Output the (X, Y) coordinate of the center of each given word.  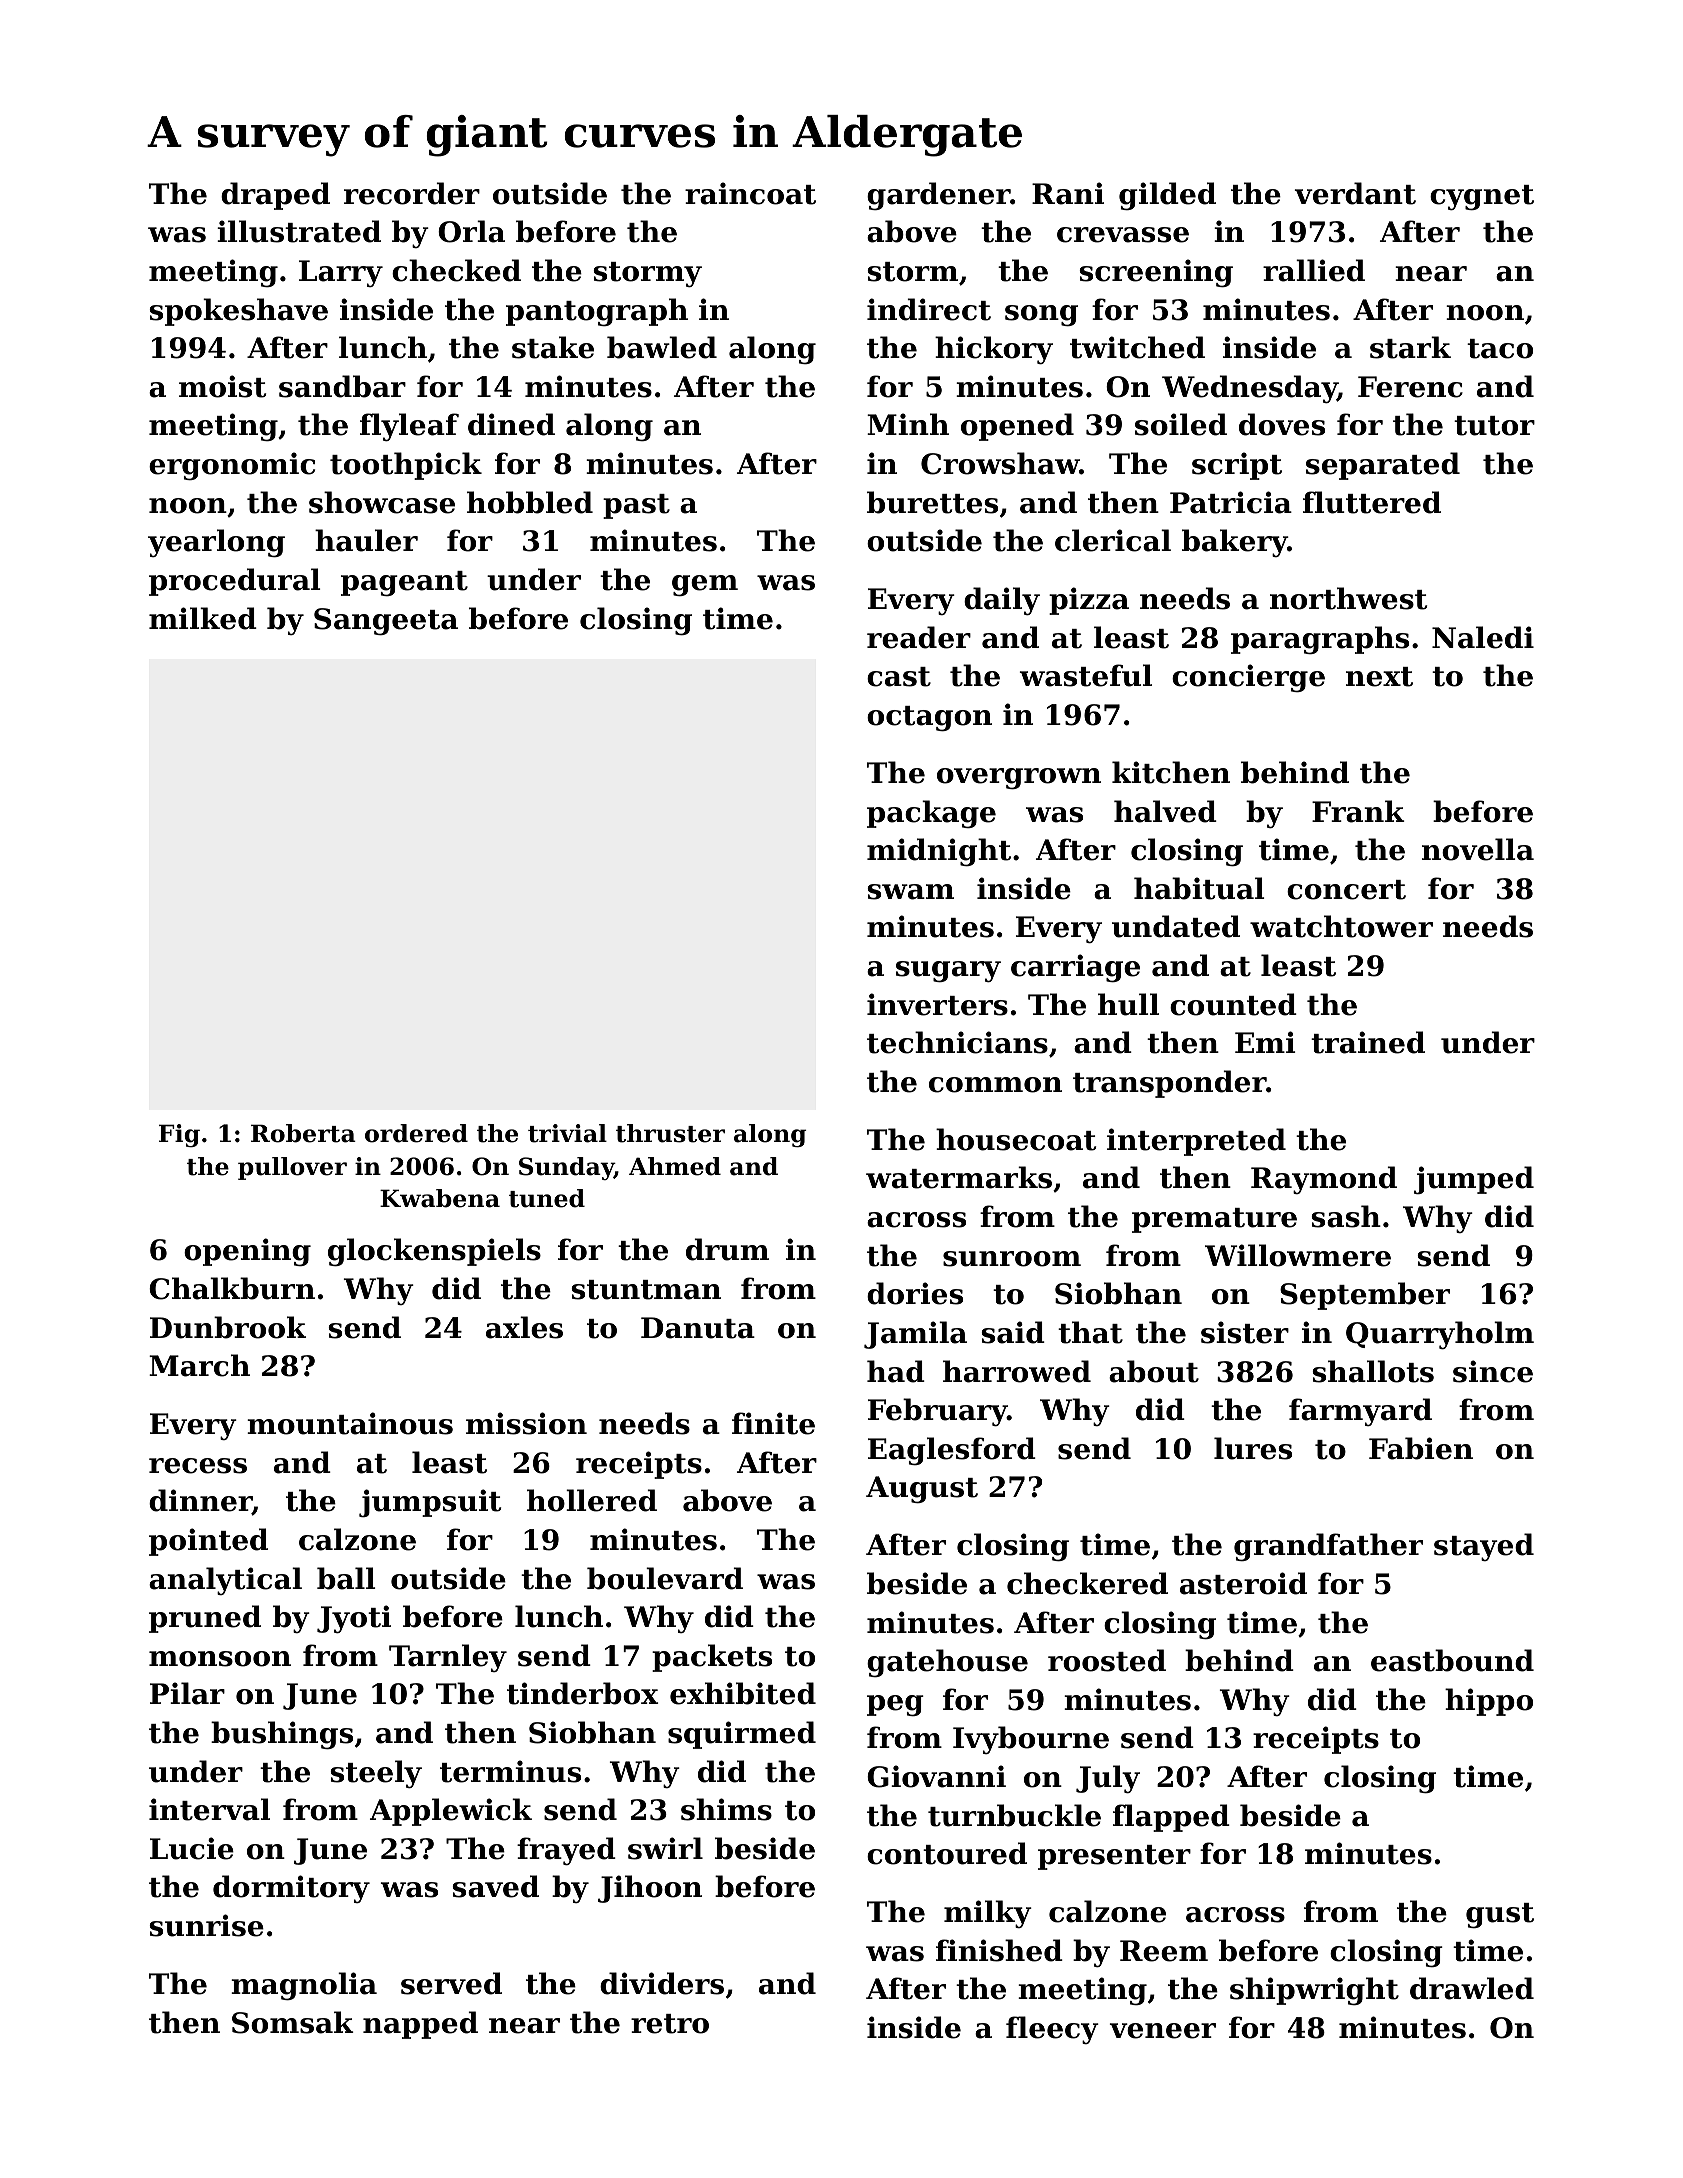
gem (705, 585)
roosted (1107, 1660)
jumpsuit (430, 1503)
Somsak (293, 2022)
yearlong (216, 543)
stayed (1484, 1547)
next (1379, 677)
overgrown (1019, 778)
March (199, 1365)
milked (203, 618)
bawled (662, 347)
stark (1410, 347)
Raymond (1324, 1180)
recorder (412, 193)
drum (727, 1249)
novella (1478, 849)
